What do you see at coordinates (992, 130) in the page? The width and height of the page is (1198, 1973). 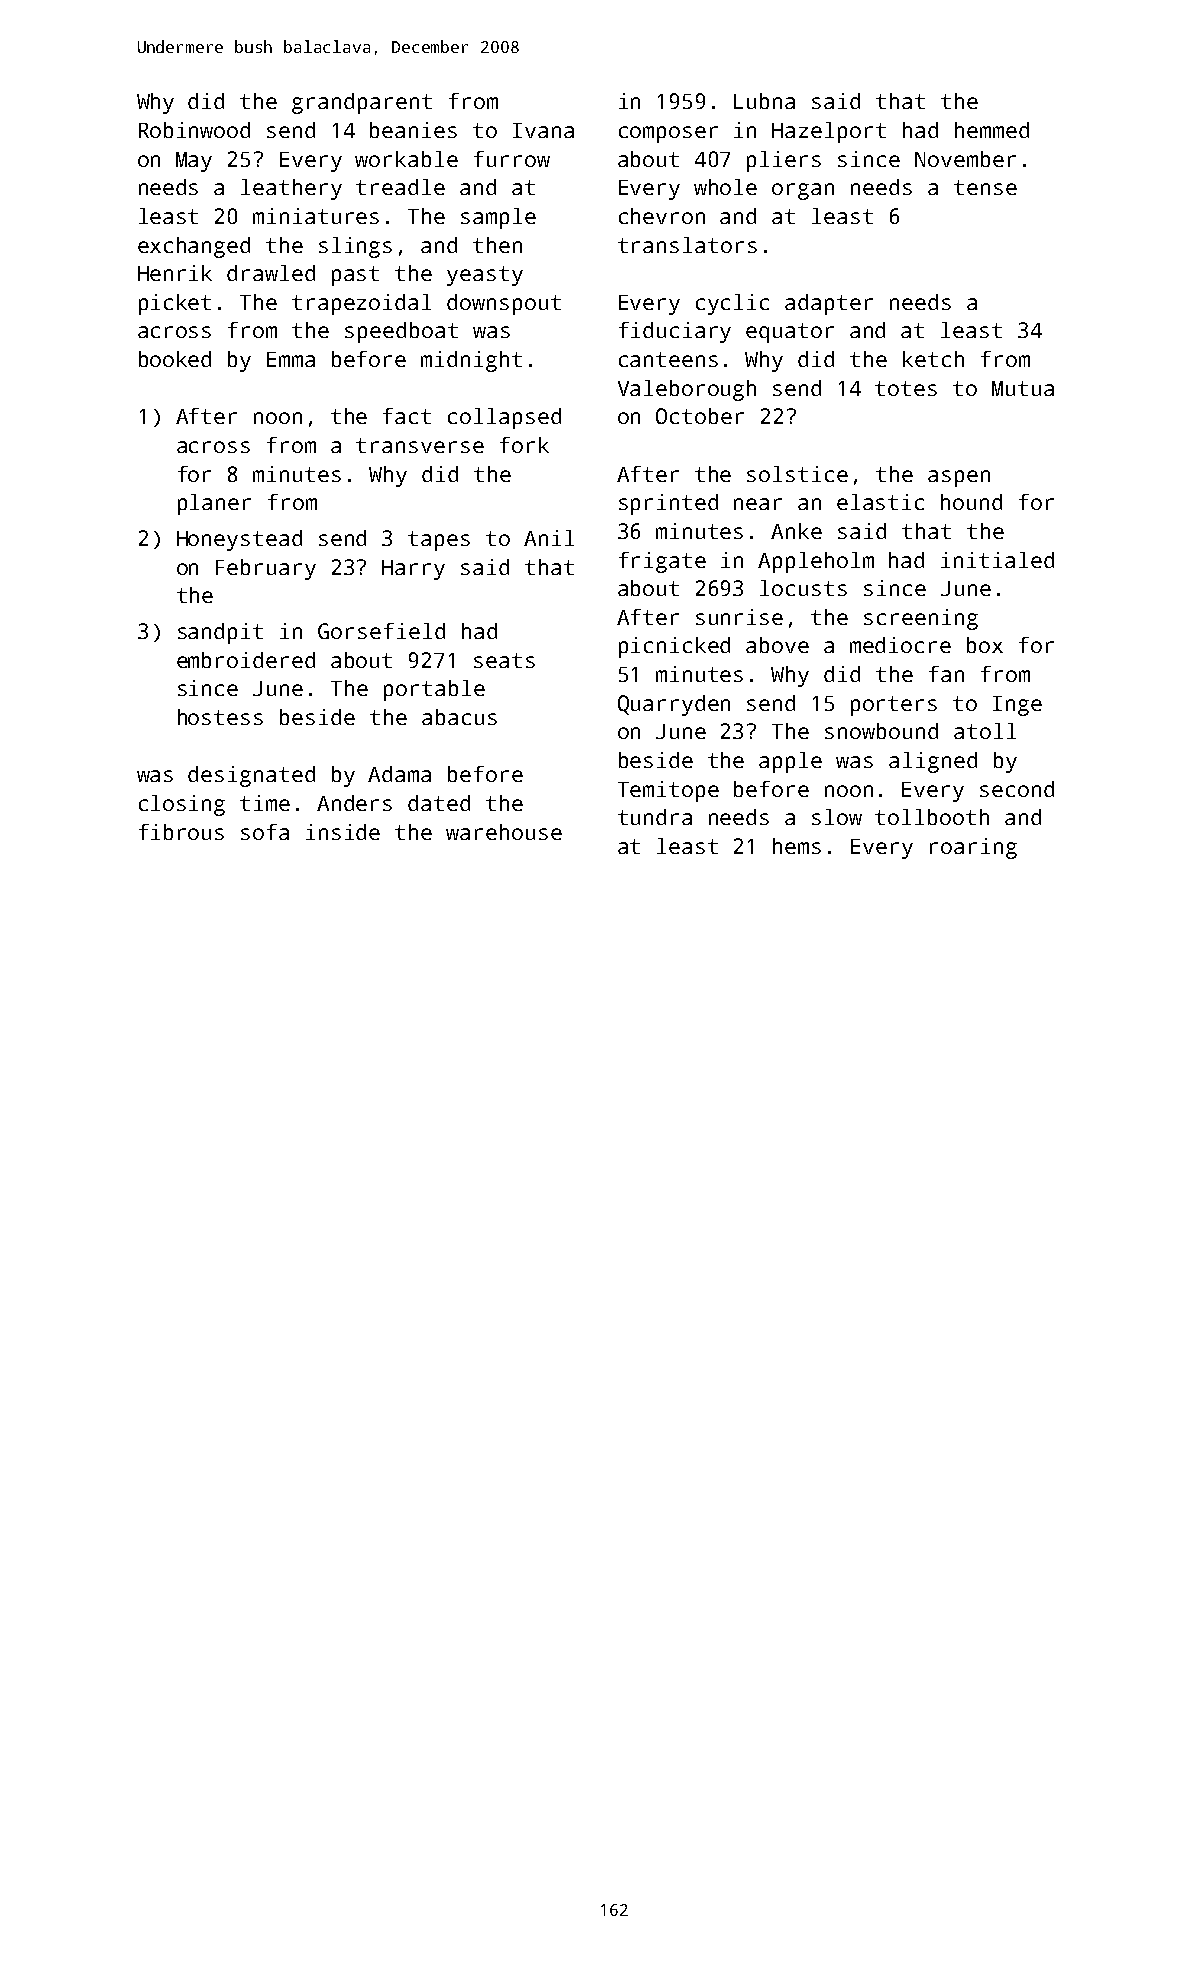 I see `hemmed` at bounding box center [992, 130].
